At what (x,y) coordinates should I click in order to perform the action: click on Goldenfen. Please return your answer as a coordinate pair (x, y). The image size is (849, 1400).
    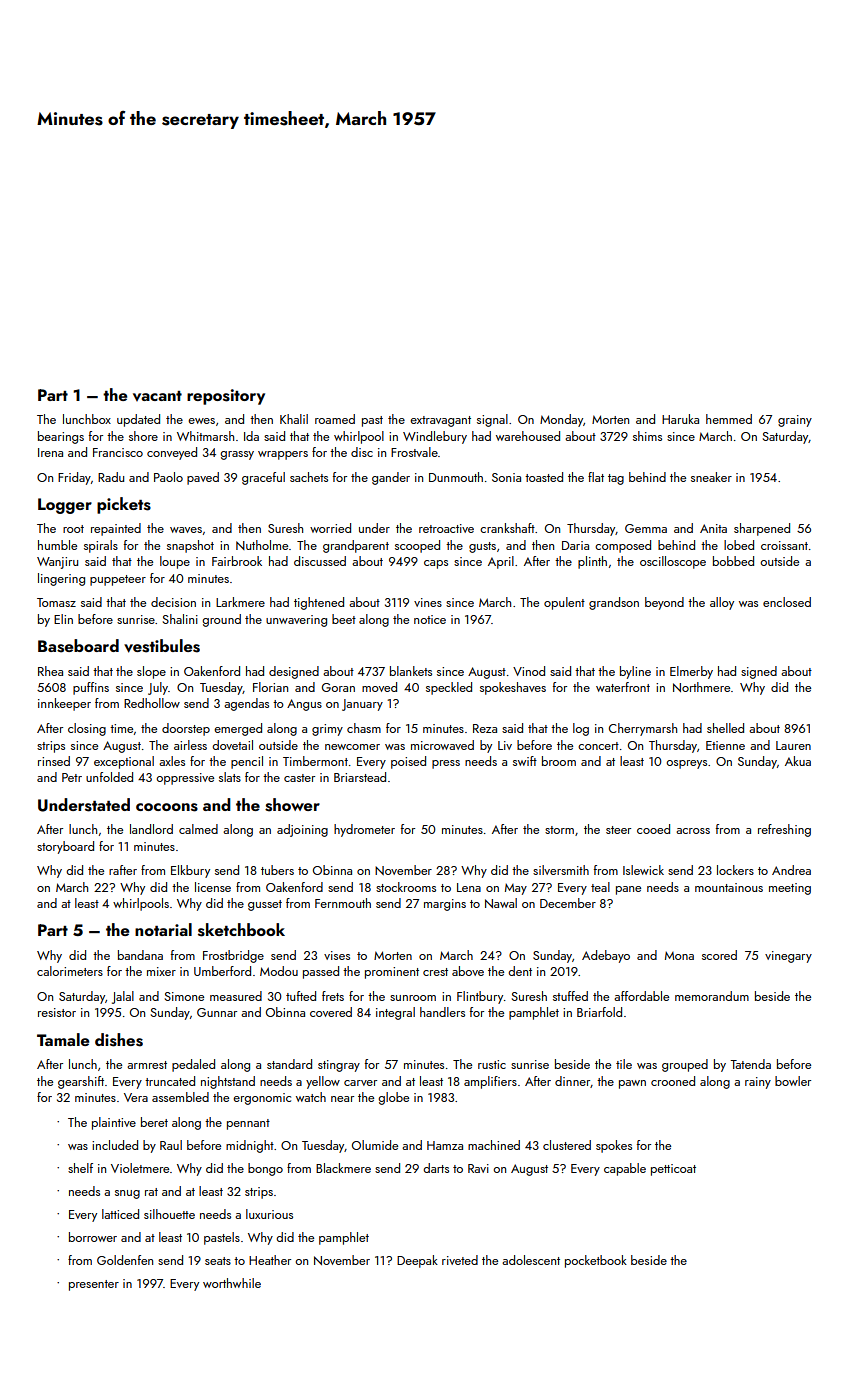
    Looking at the image, I should click on (125, 1260).
